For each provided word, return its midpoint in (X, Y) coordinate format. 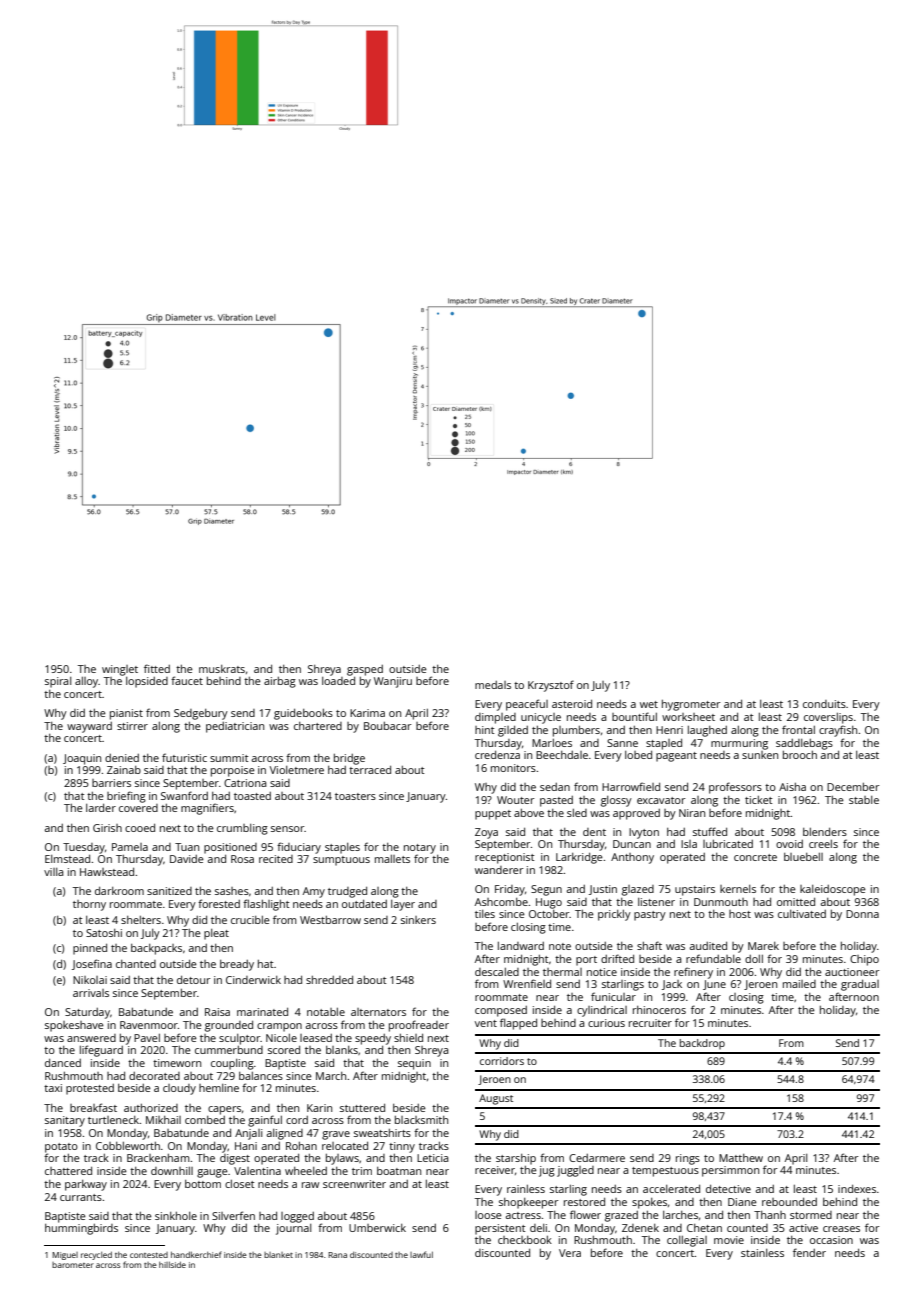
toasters (355, 796)
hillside (172, 1264)
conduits (824, 704)
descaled (497, 972)
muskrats (222, 669)
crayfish (838, 731)
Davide (187, 859)
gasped (365, 670)
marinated (262, 1012)
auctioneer (852, 972)
